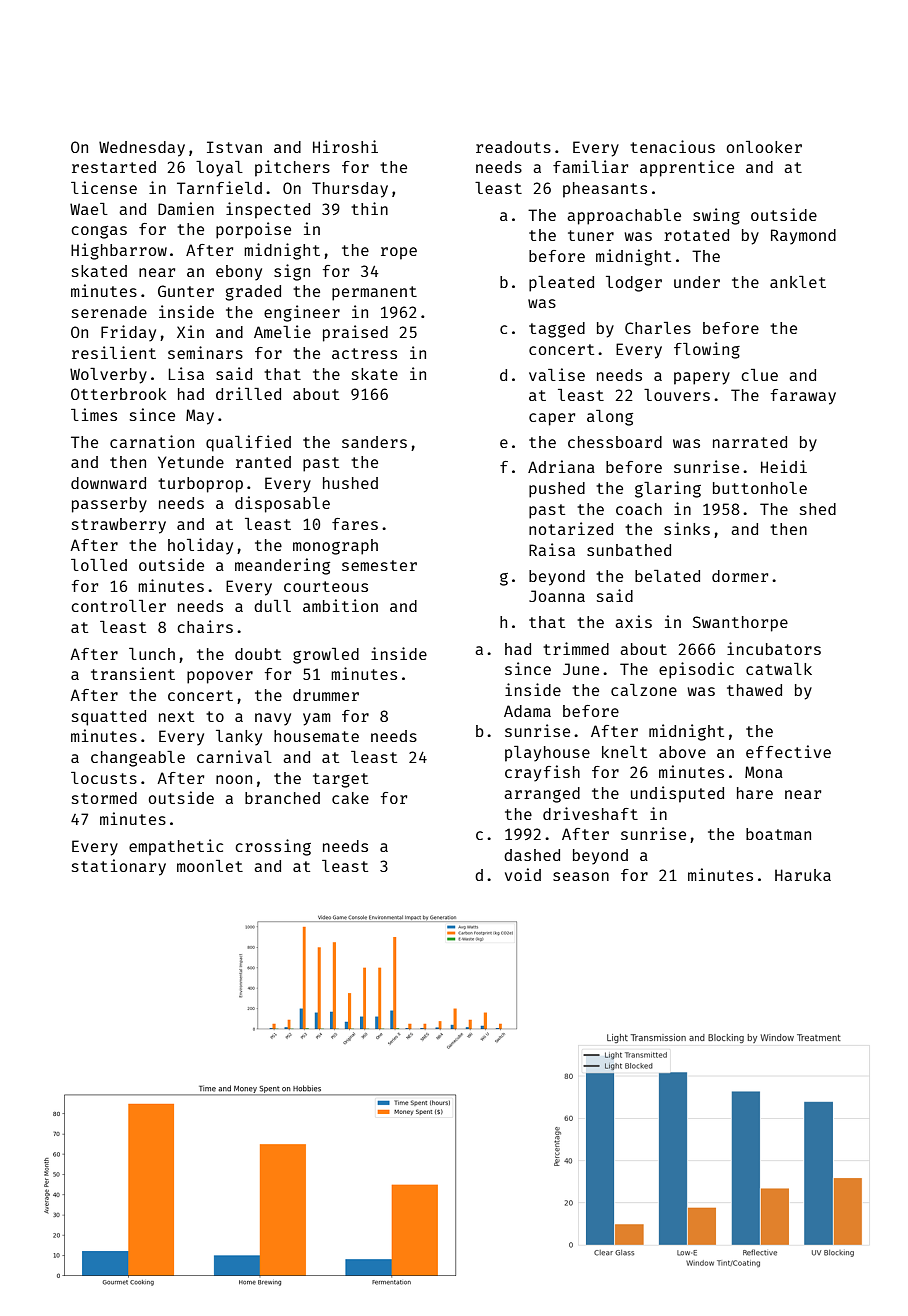 This page has width=908, height=1316. I want to click on readouts, so click(513, 147).
